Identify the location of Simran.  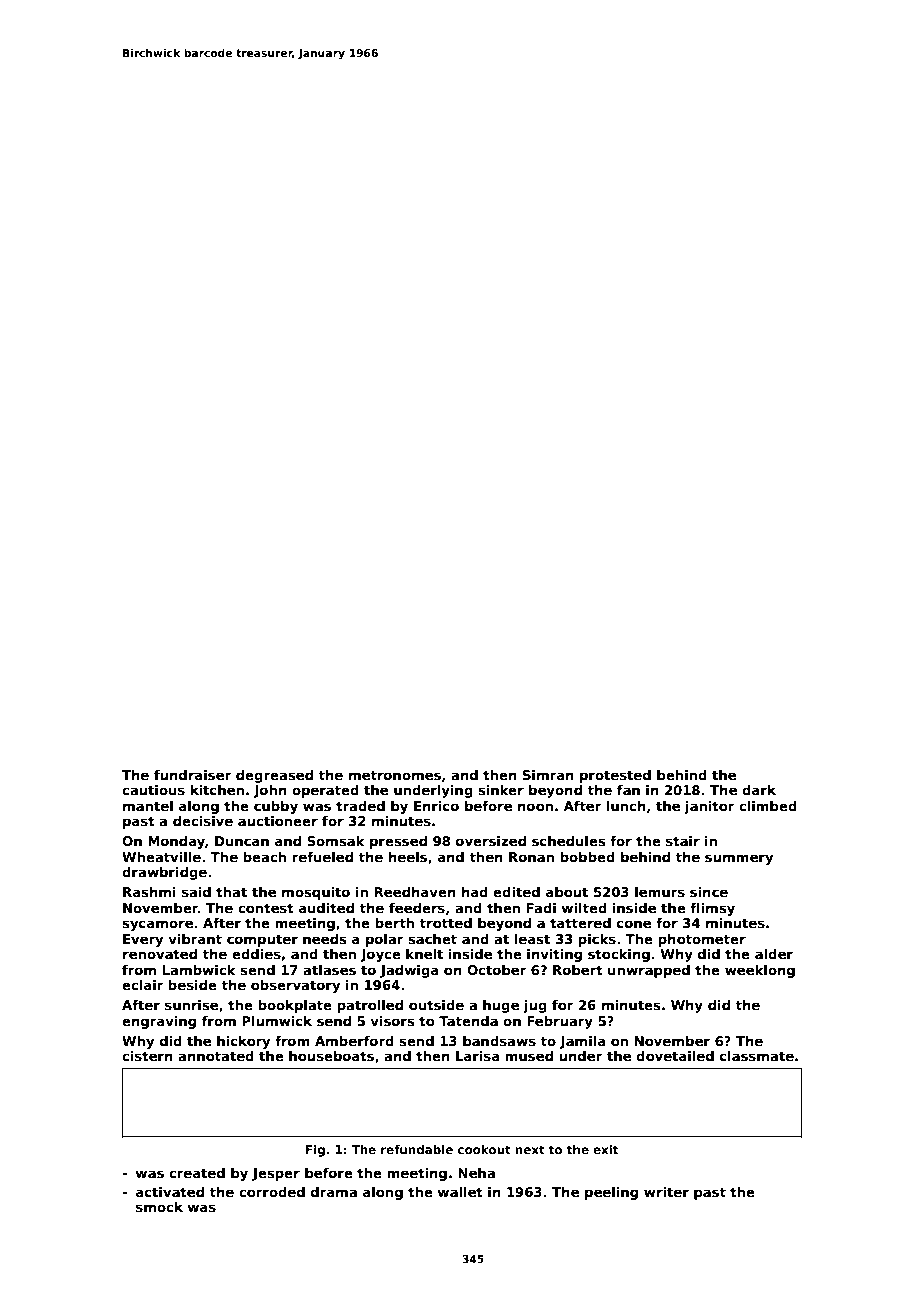
(548, 775).
